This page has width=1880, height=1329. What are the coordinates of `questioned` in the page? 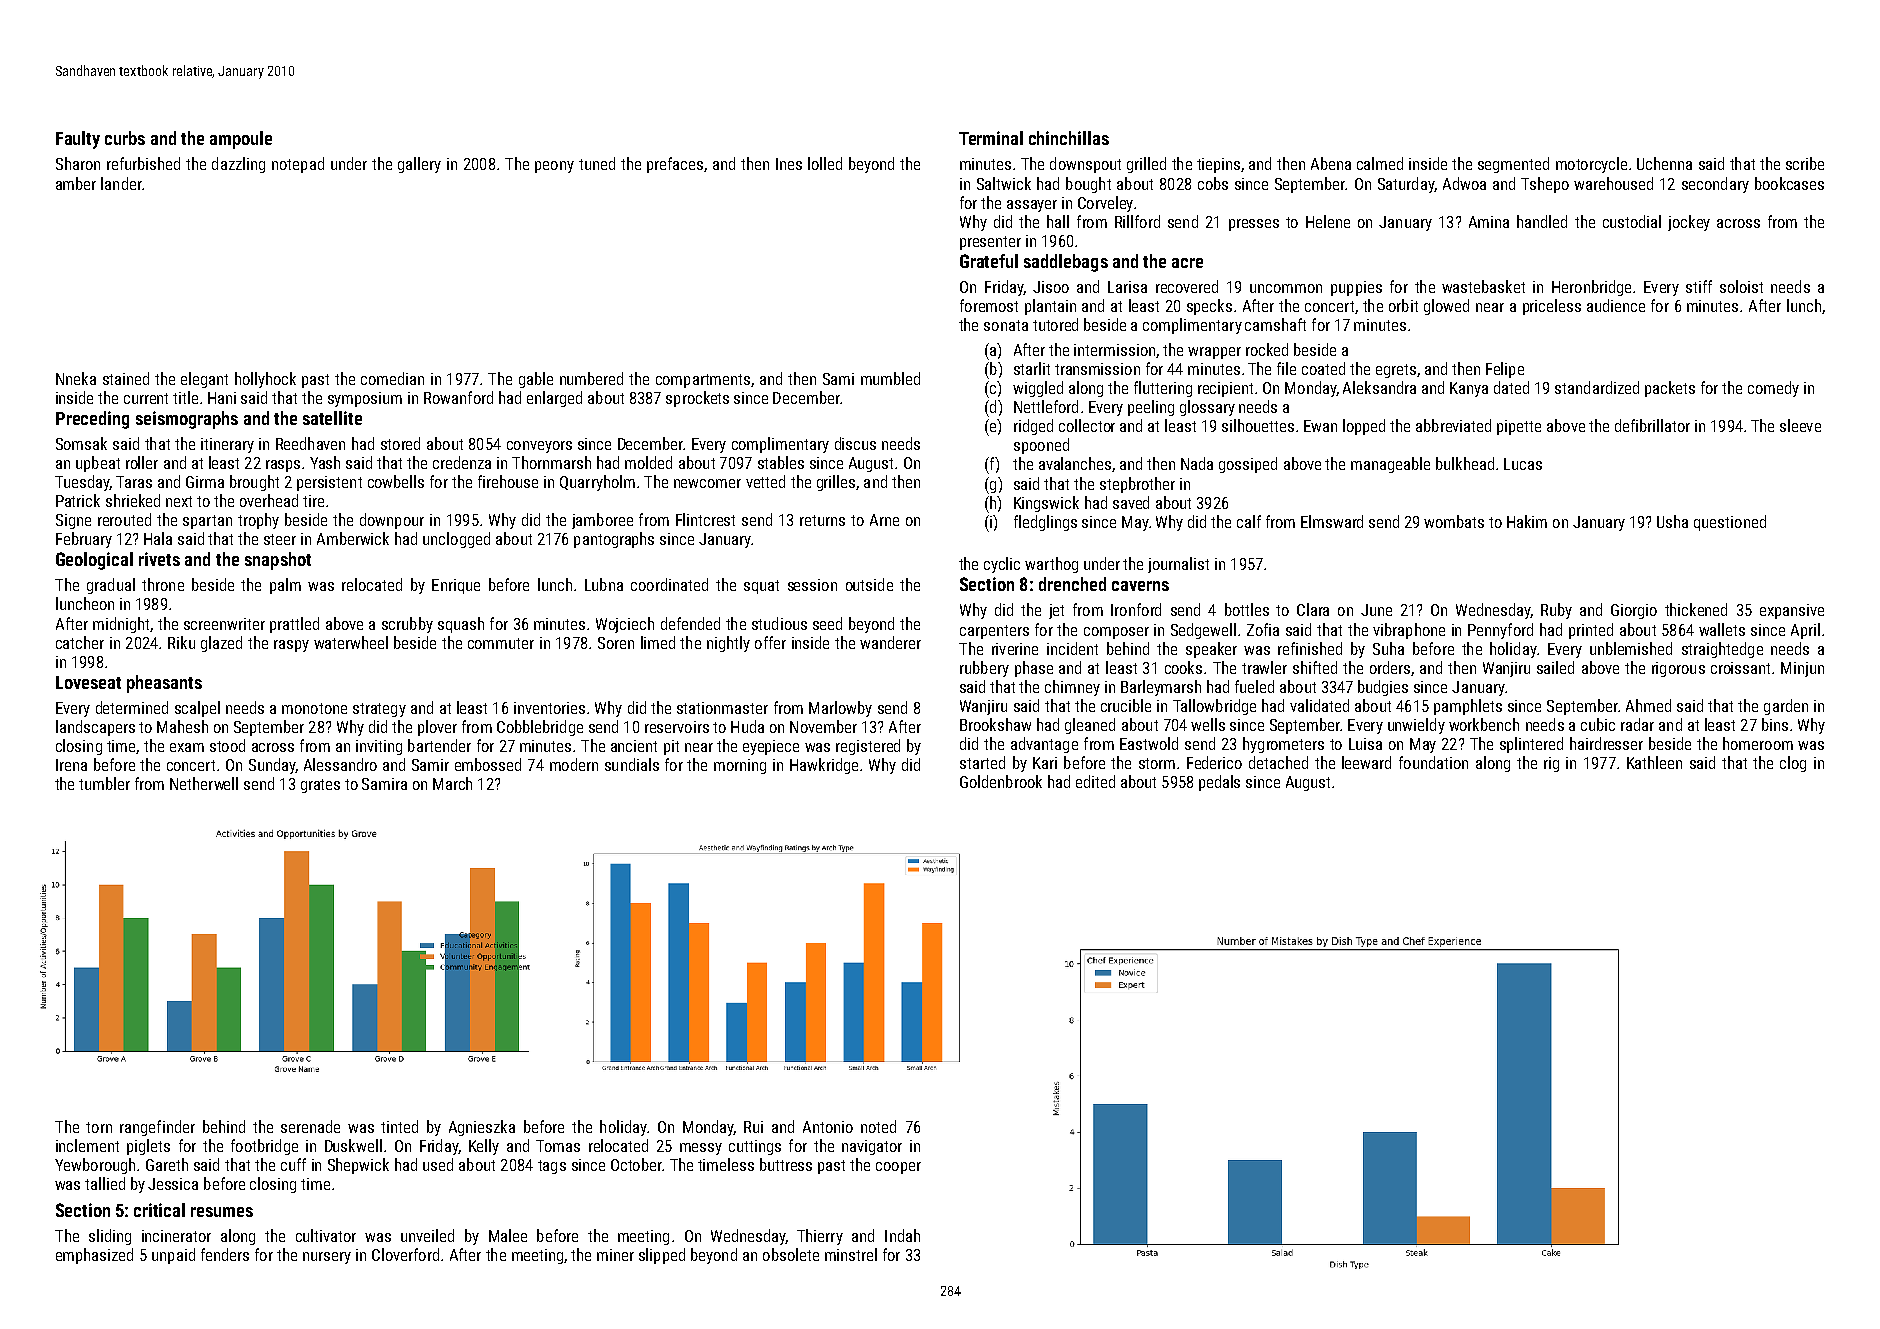 It's located at (1730, 523).
